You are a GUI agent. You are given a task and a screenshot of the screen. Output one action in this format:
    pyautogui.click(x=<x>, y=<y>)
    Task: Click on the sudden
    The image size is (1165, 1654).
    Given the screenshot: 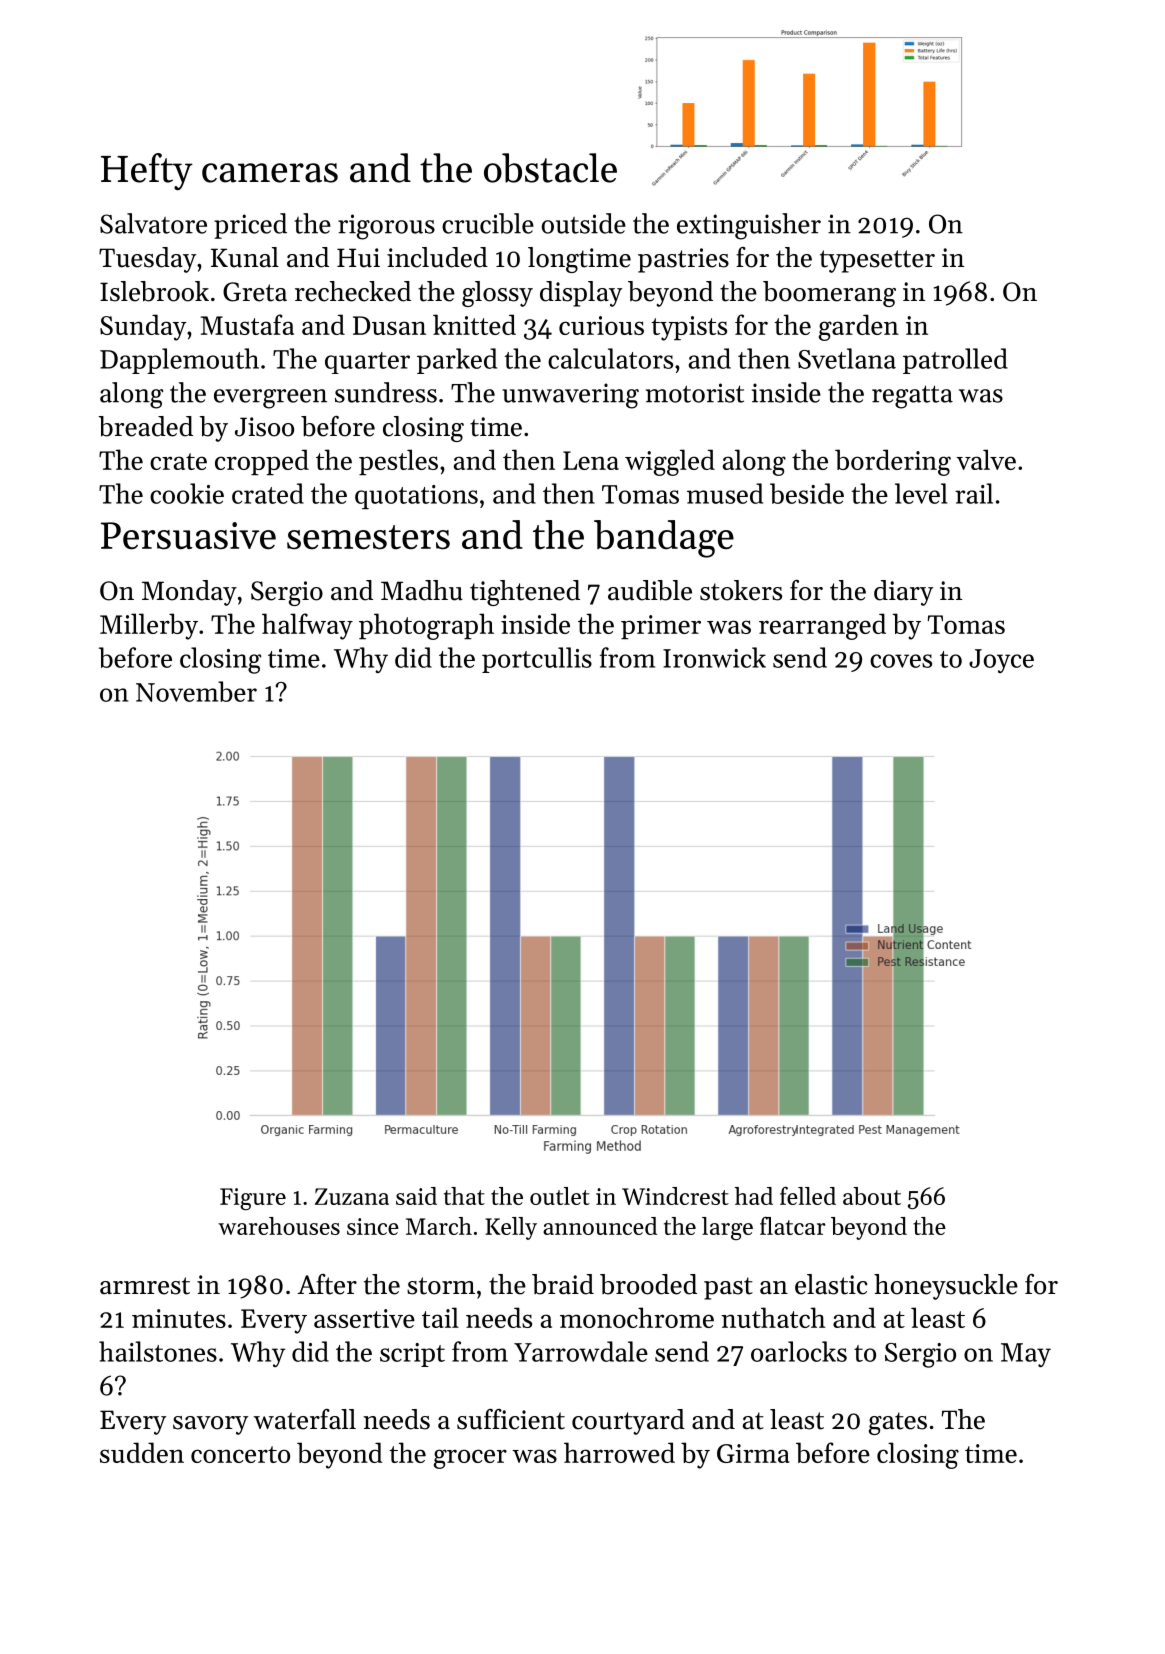 What is the action you would take?
    pyautogui.click(x=142, y=1452)
